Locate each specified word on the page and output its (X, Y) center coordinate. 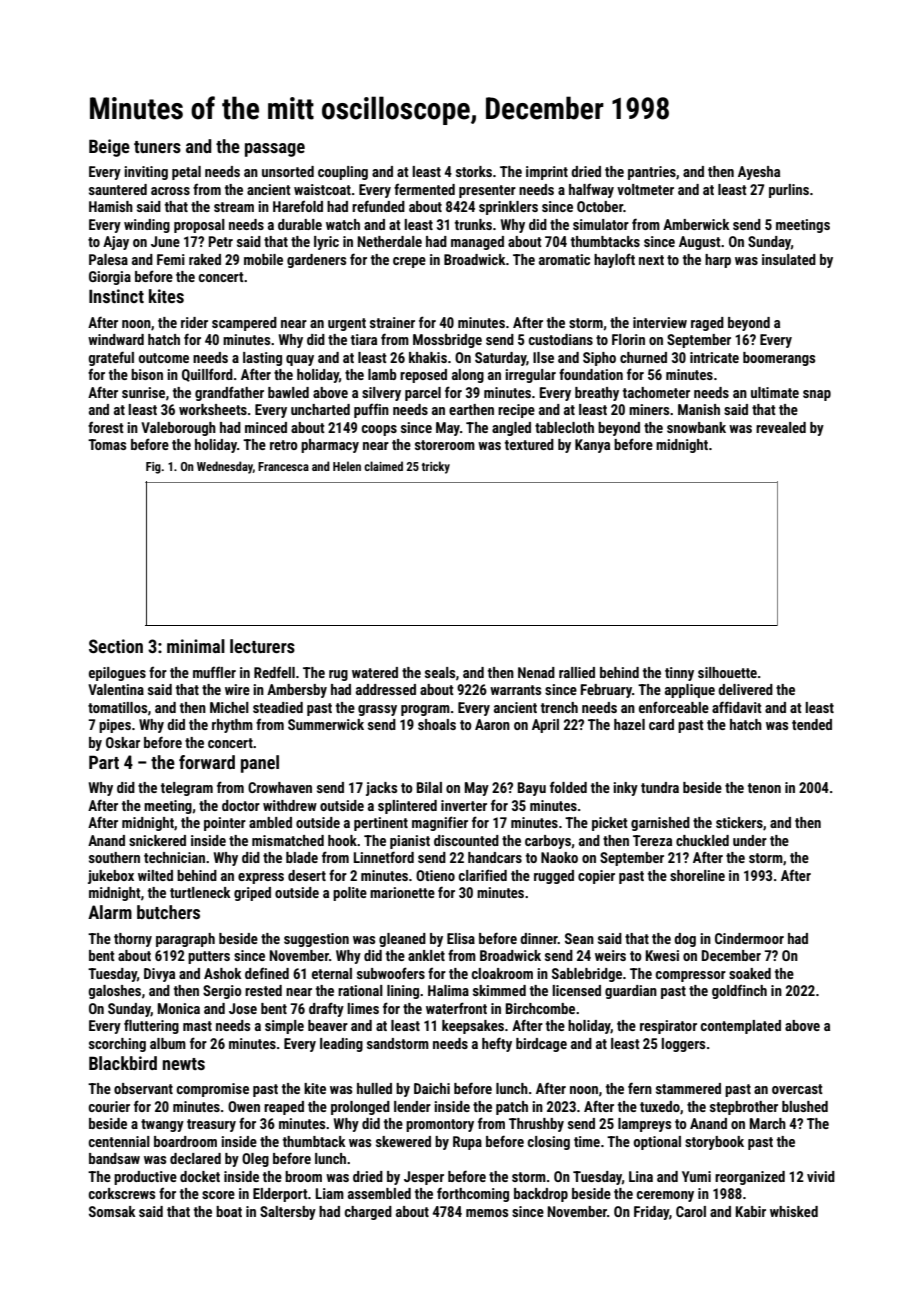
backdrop (541, 1195)
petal (186, 173)
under (750, 840)
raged (707, 324)
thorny (133, 940)
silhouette (727, 672)
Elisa (461, 938)
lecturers (262, 646)
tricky (436, 467)
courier (109, 1106)
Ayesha (759, 173)
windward (116, 339)
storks (474, 171)
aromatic (564, 259)
